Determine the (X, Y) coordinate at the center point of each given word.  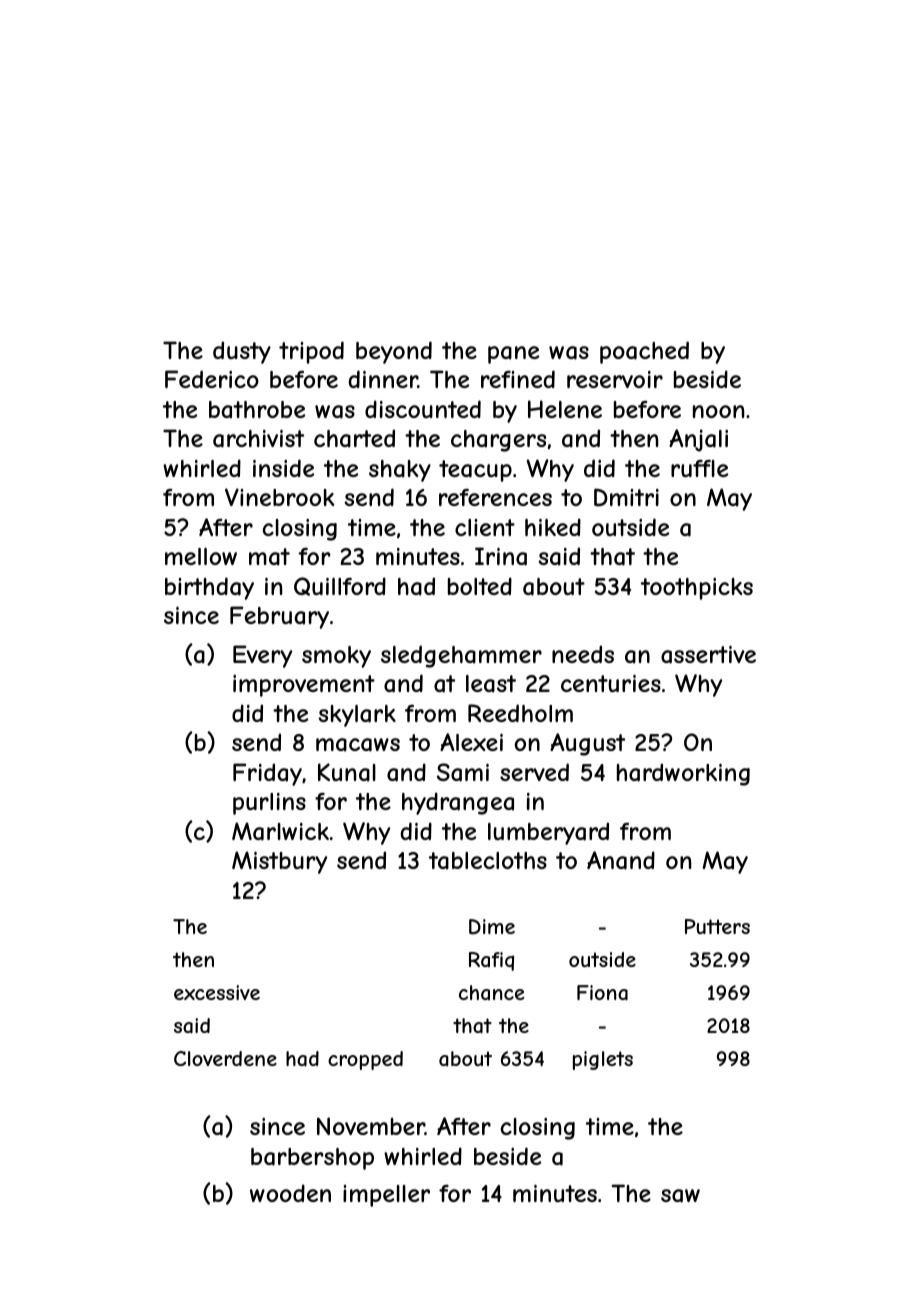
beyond (394, 352)
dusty (242, 352)
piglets (603, 1060)
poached (644, 352)
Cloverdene (225, 1058)
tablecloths (488, 861)
